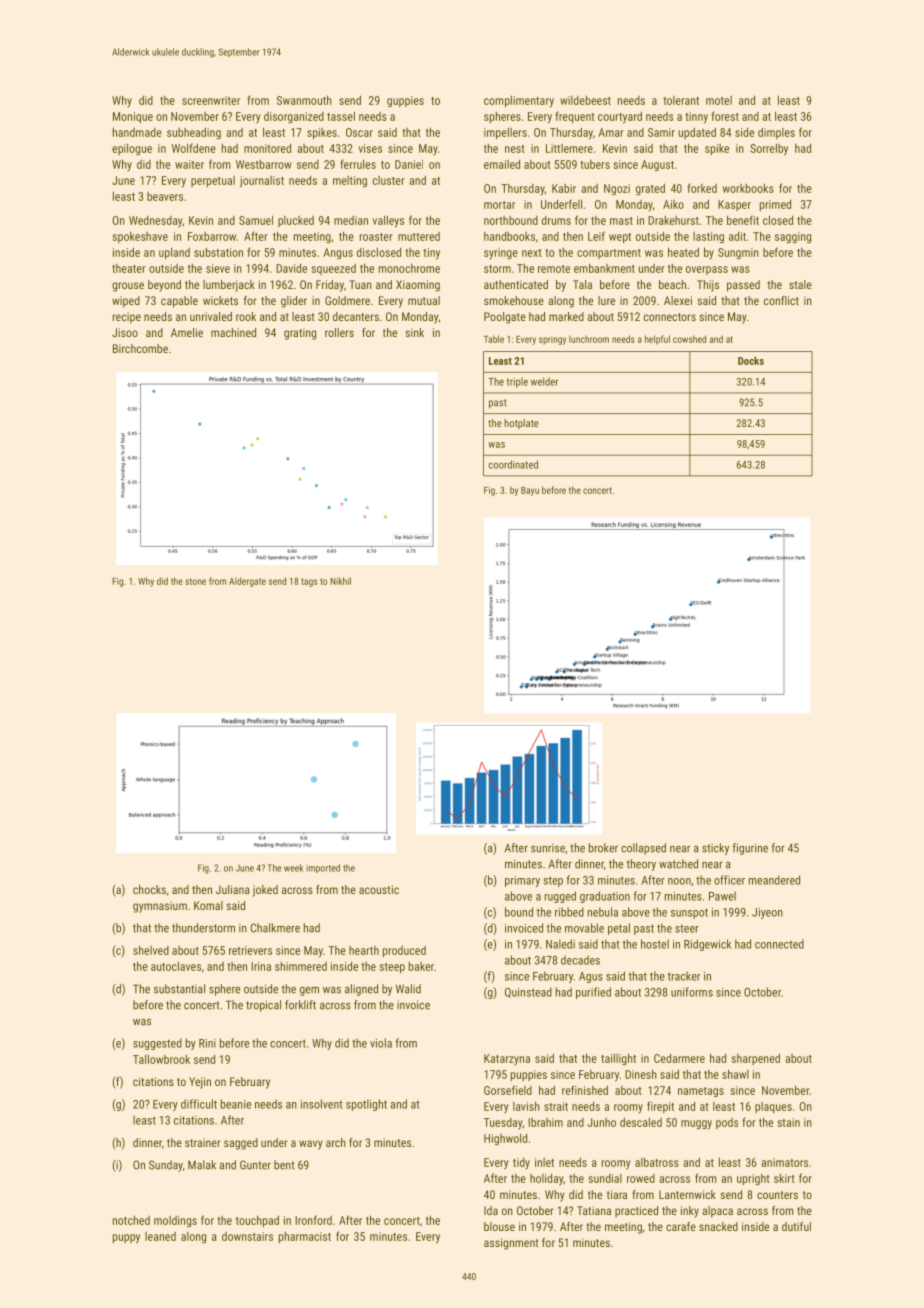  Describe the element at coordinates (681, 100) in the screenshot. I see `tolerant` at that location.
